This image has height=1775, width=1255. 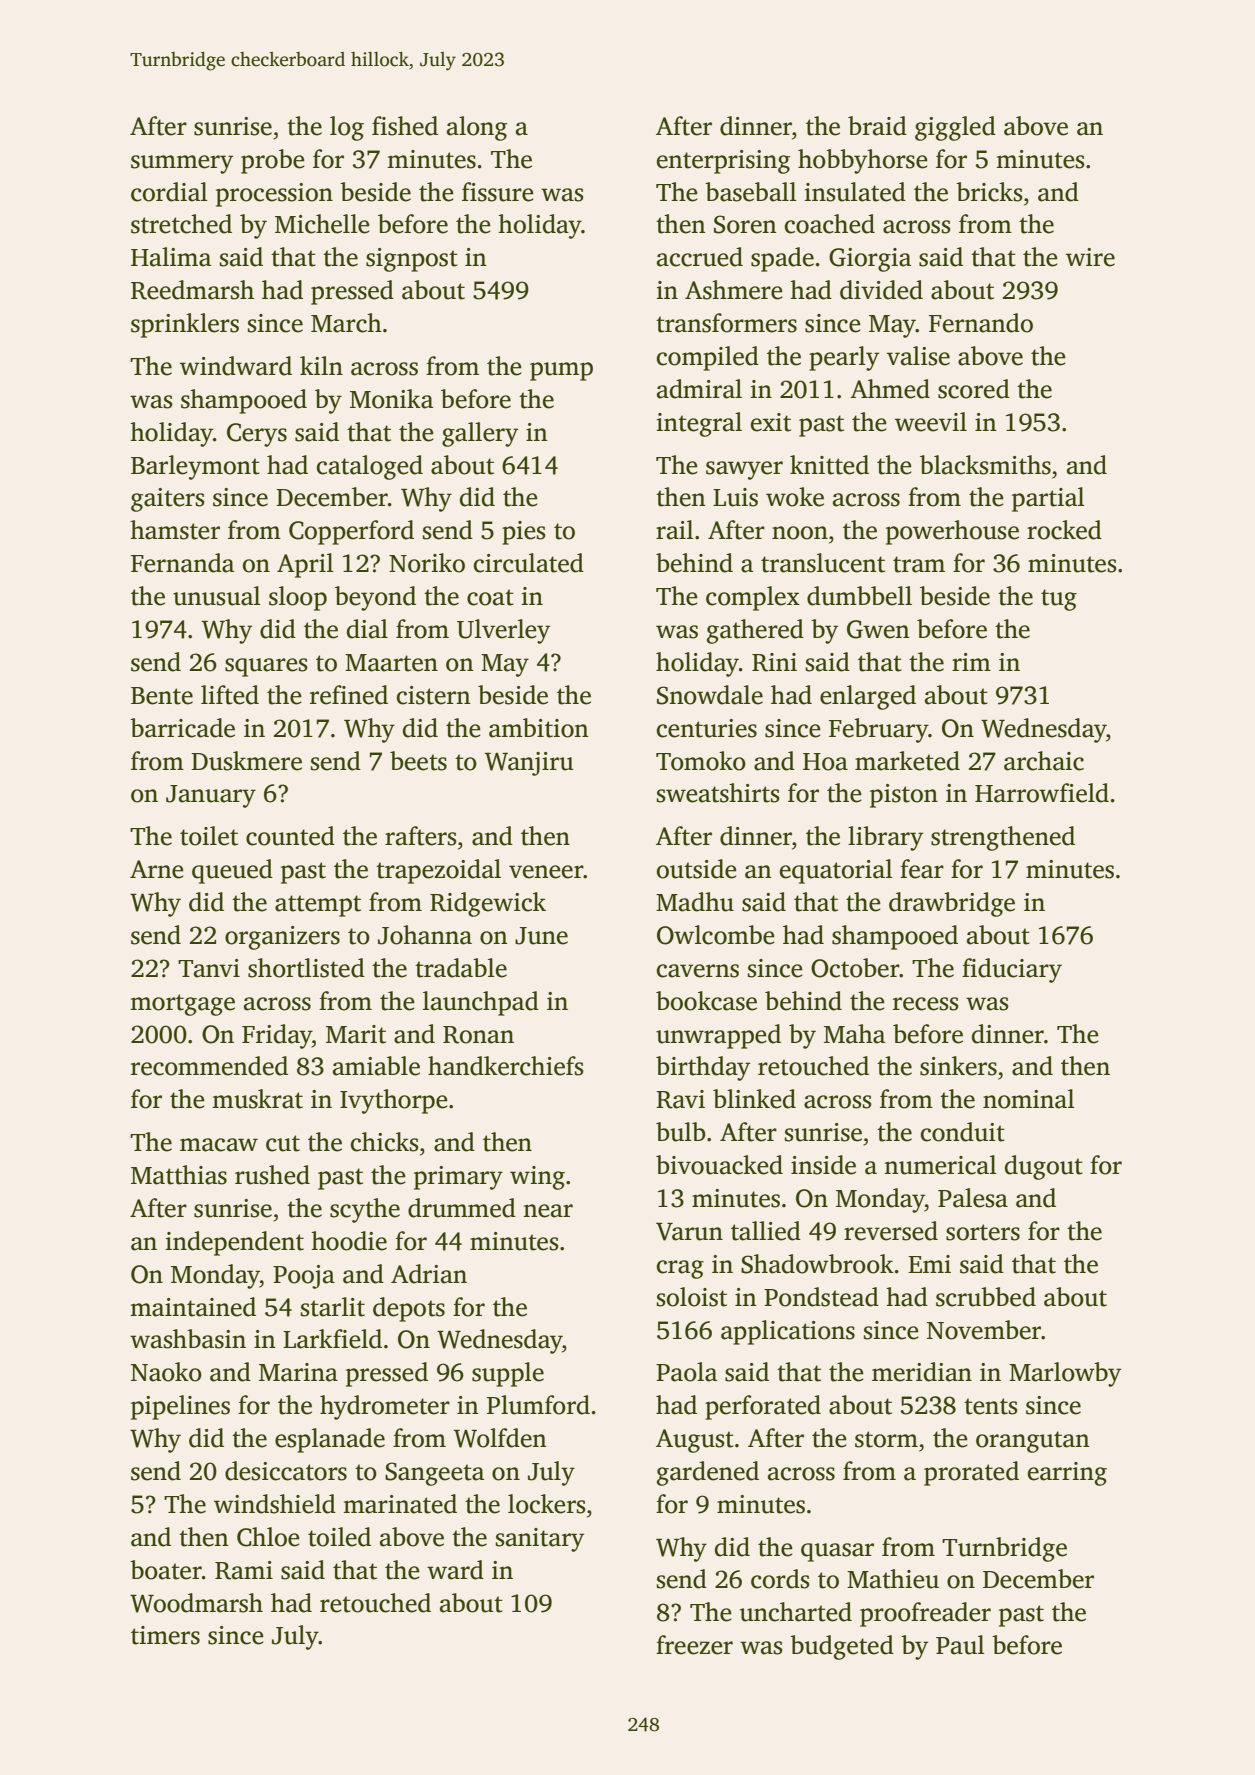 I want to click on Adrian, so click(x=429, y=1274).
